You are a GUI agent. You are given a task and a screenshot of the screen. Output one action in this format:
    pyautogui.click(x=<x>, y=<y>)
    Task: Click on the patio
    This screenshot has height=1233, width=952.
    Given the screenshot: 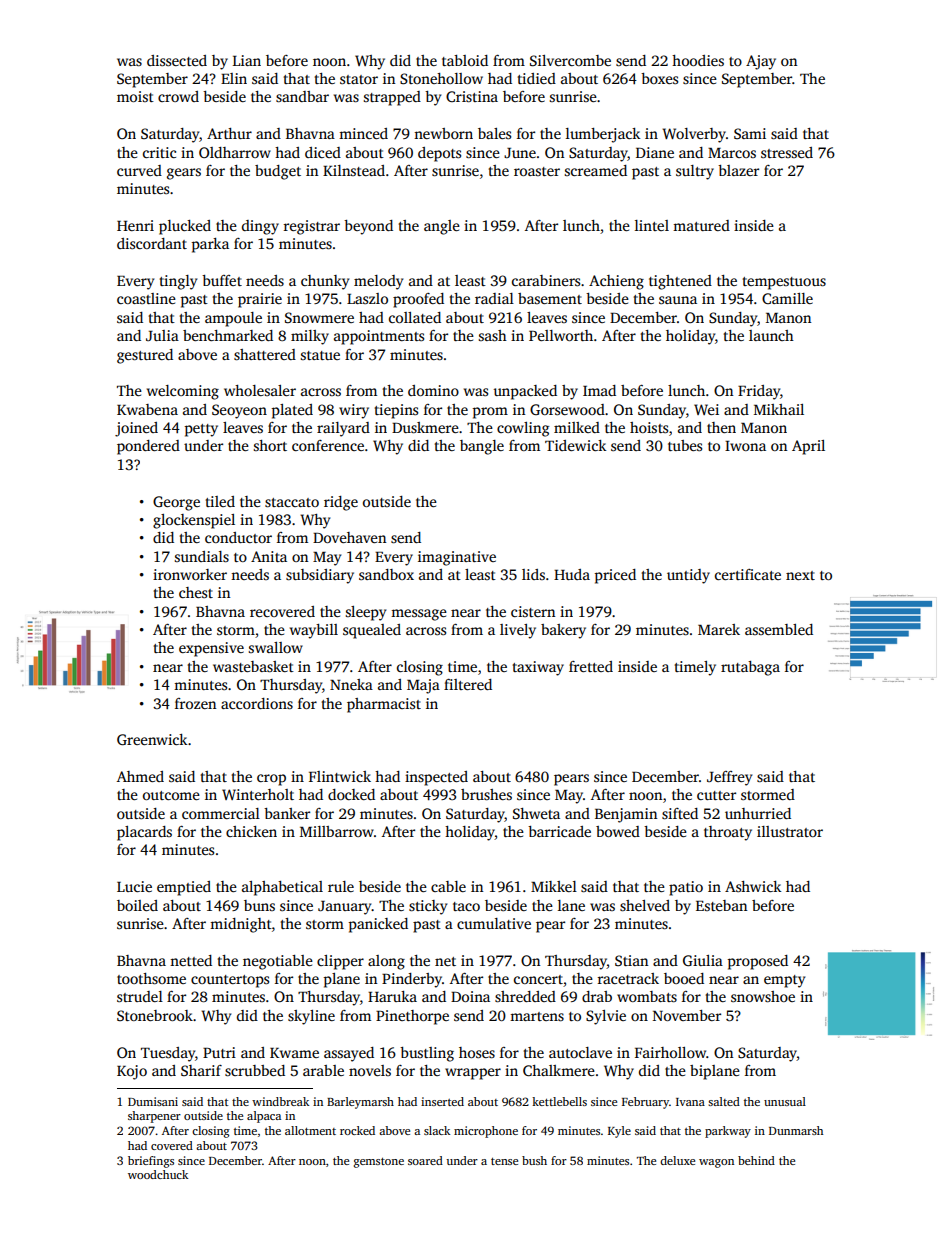 What is the action you would take?
    pyautogui.click(x=686, y=888)
